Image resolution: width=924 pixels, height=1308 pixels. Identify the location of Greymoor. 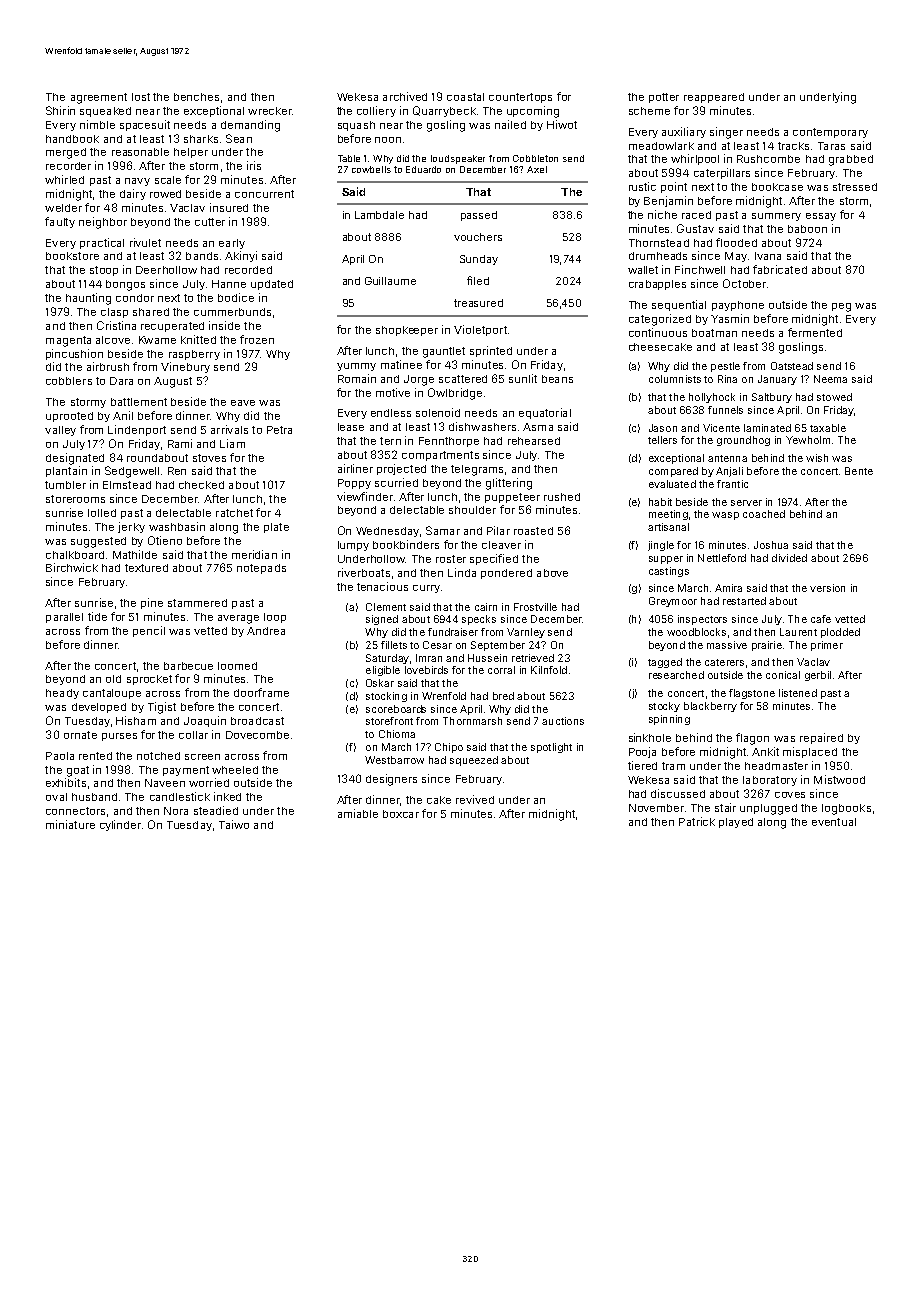
(673, 602).
